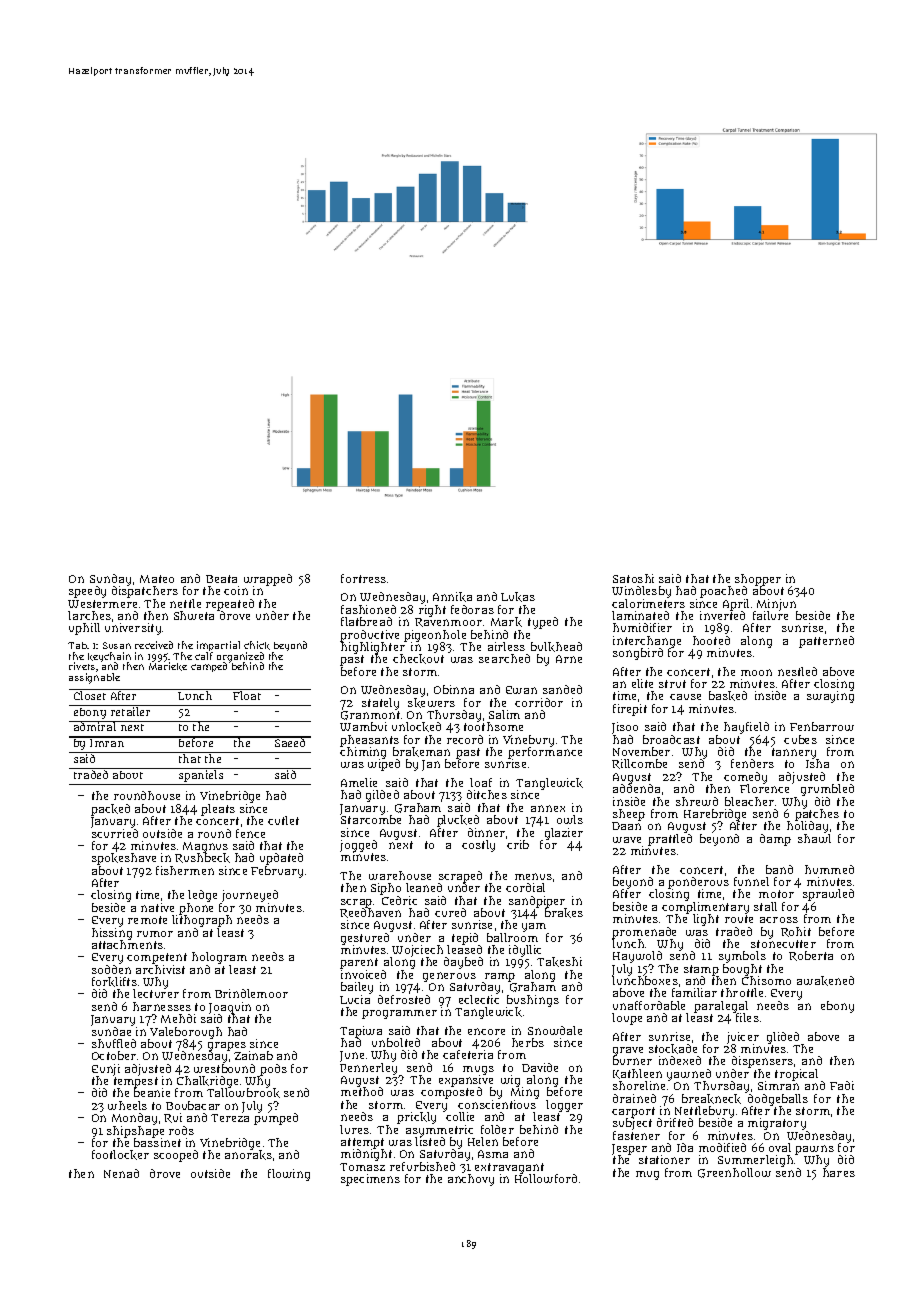 The image size is (924, 1308). Describe the element at coordinates (533, 1001) in the screenshot. I see `bushings` at that location.
